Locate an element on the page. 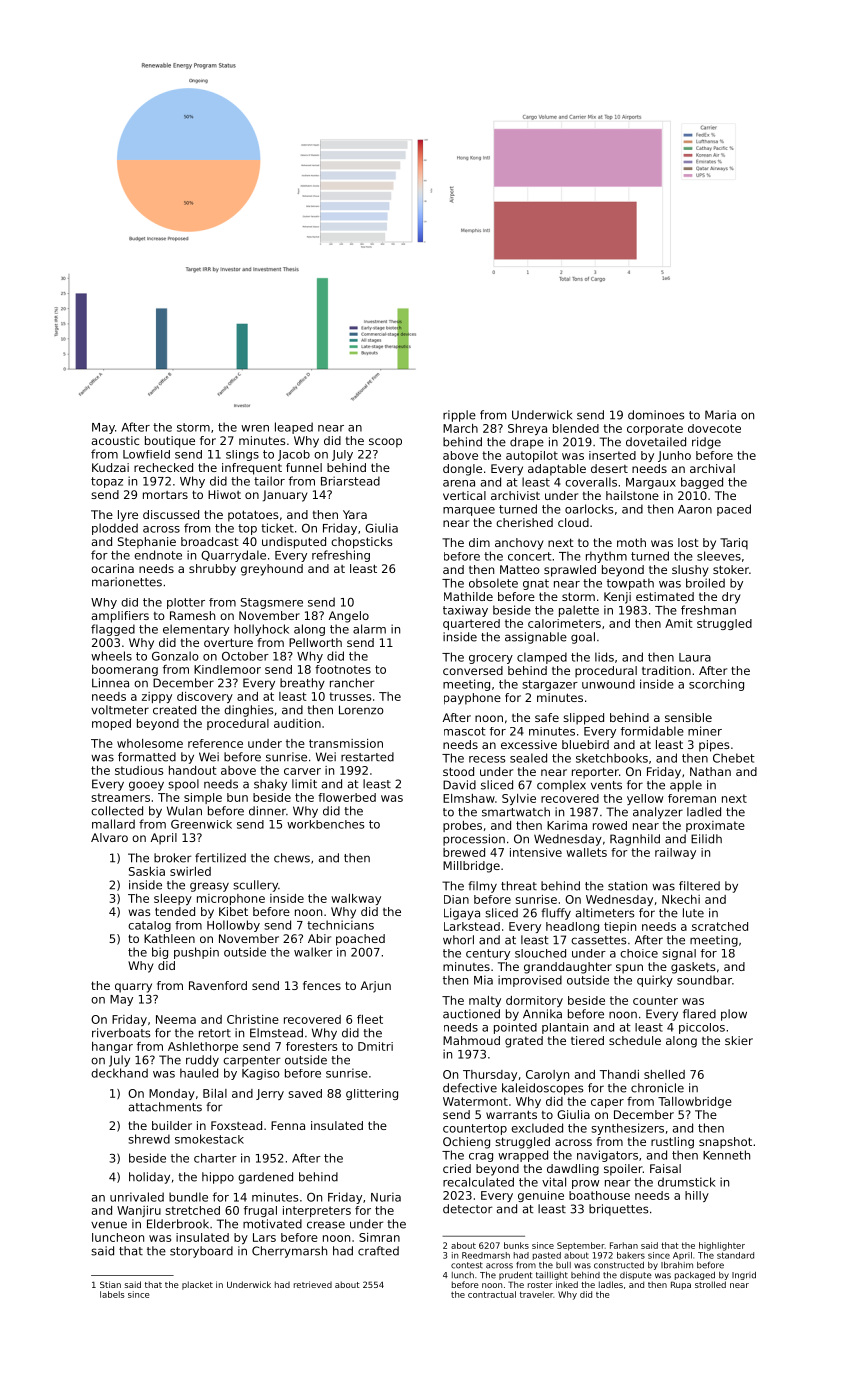 The height and width of the image is (1400, 849). zippy is located at coordinates (157, 697).
